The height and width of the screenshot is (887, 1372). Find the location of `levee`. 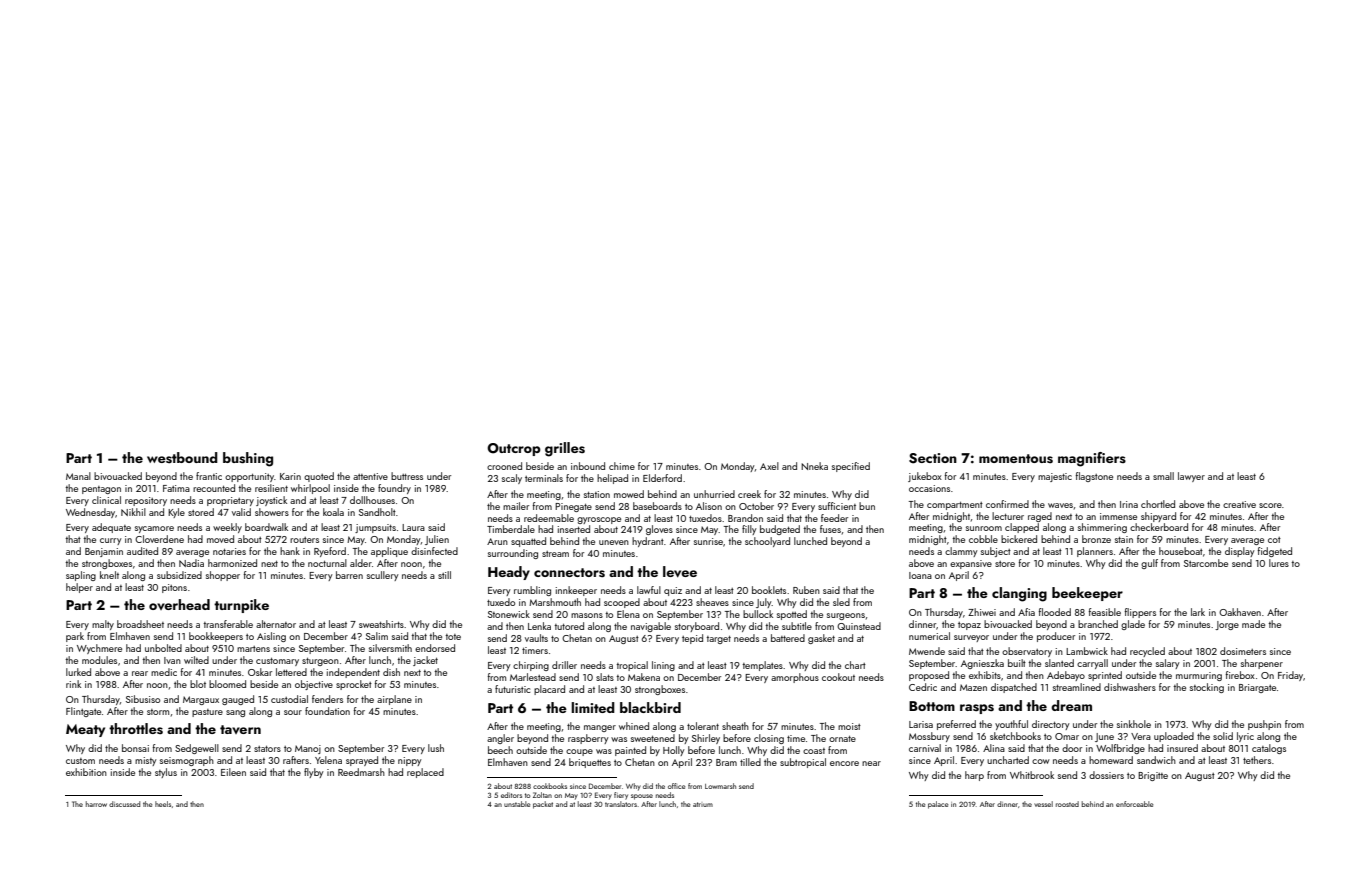

levee is located at coordinates (680, 572).
